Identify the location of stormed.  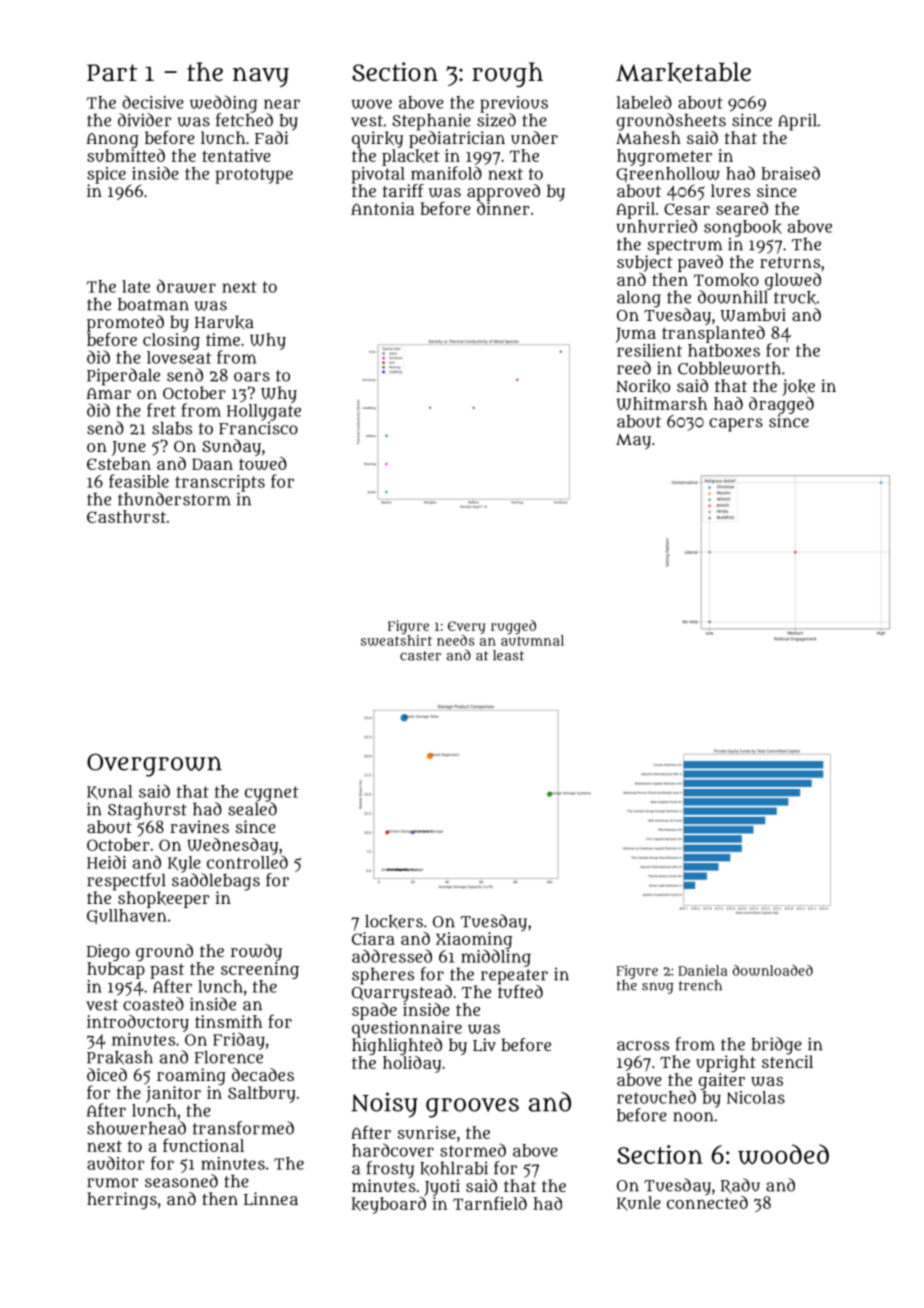
(473, 1150).
